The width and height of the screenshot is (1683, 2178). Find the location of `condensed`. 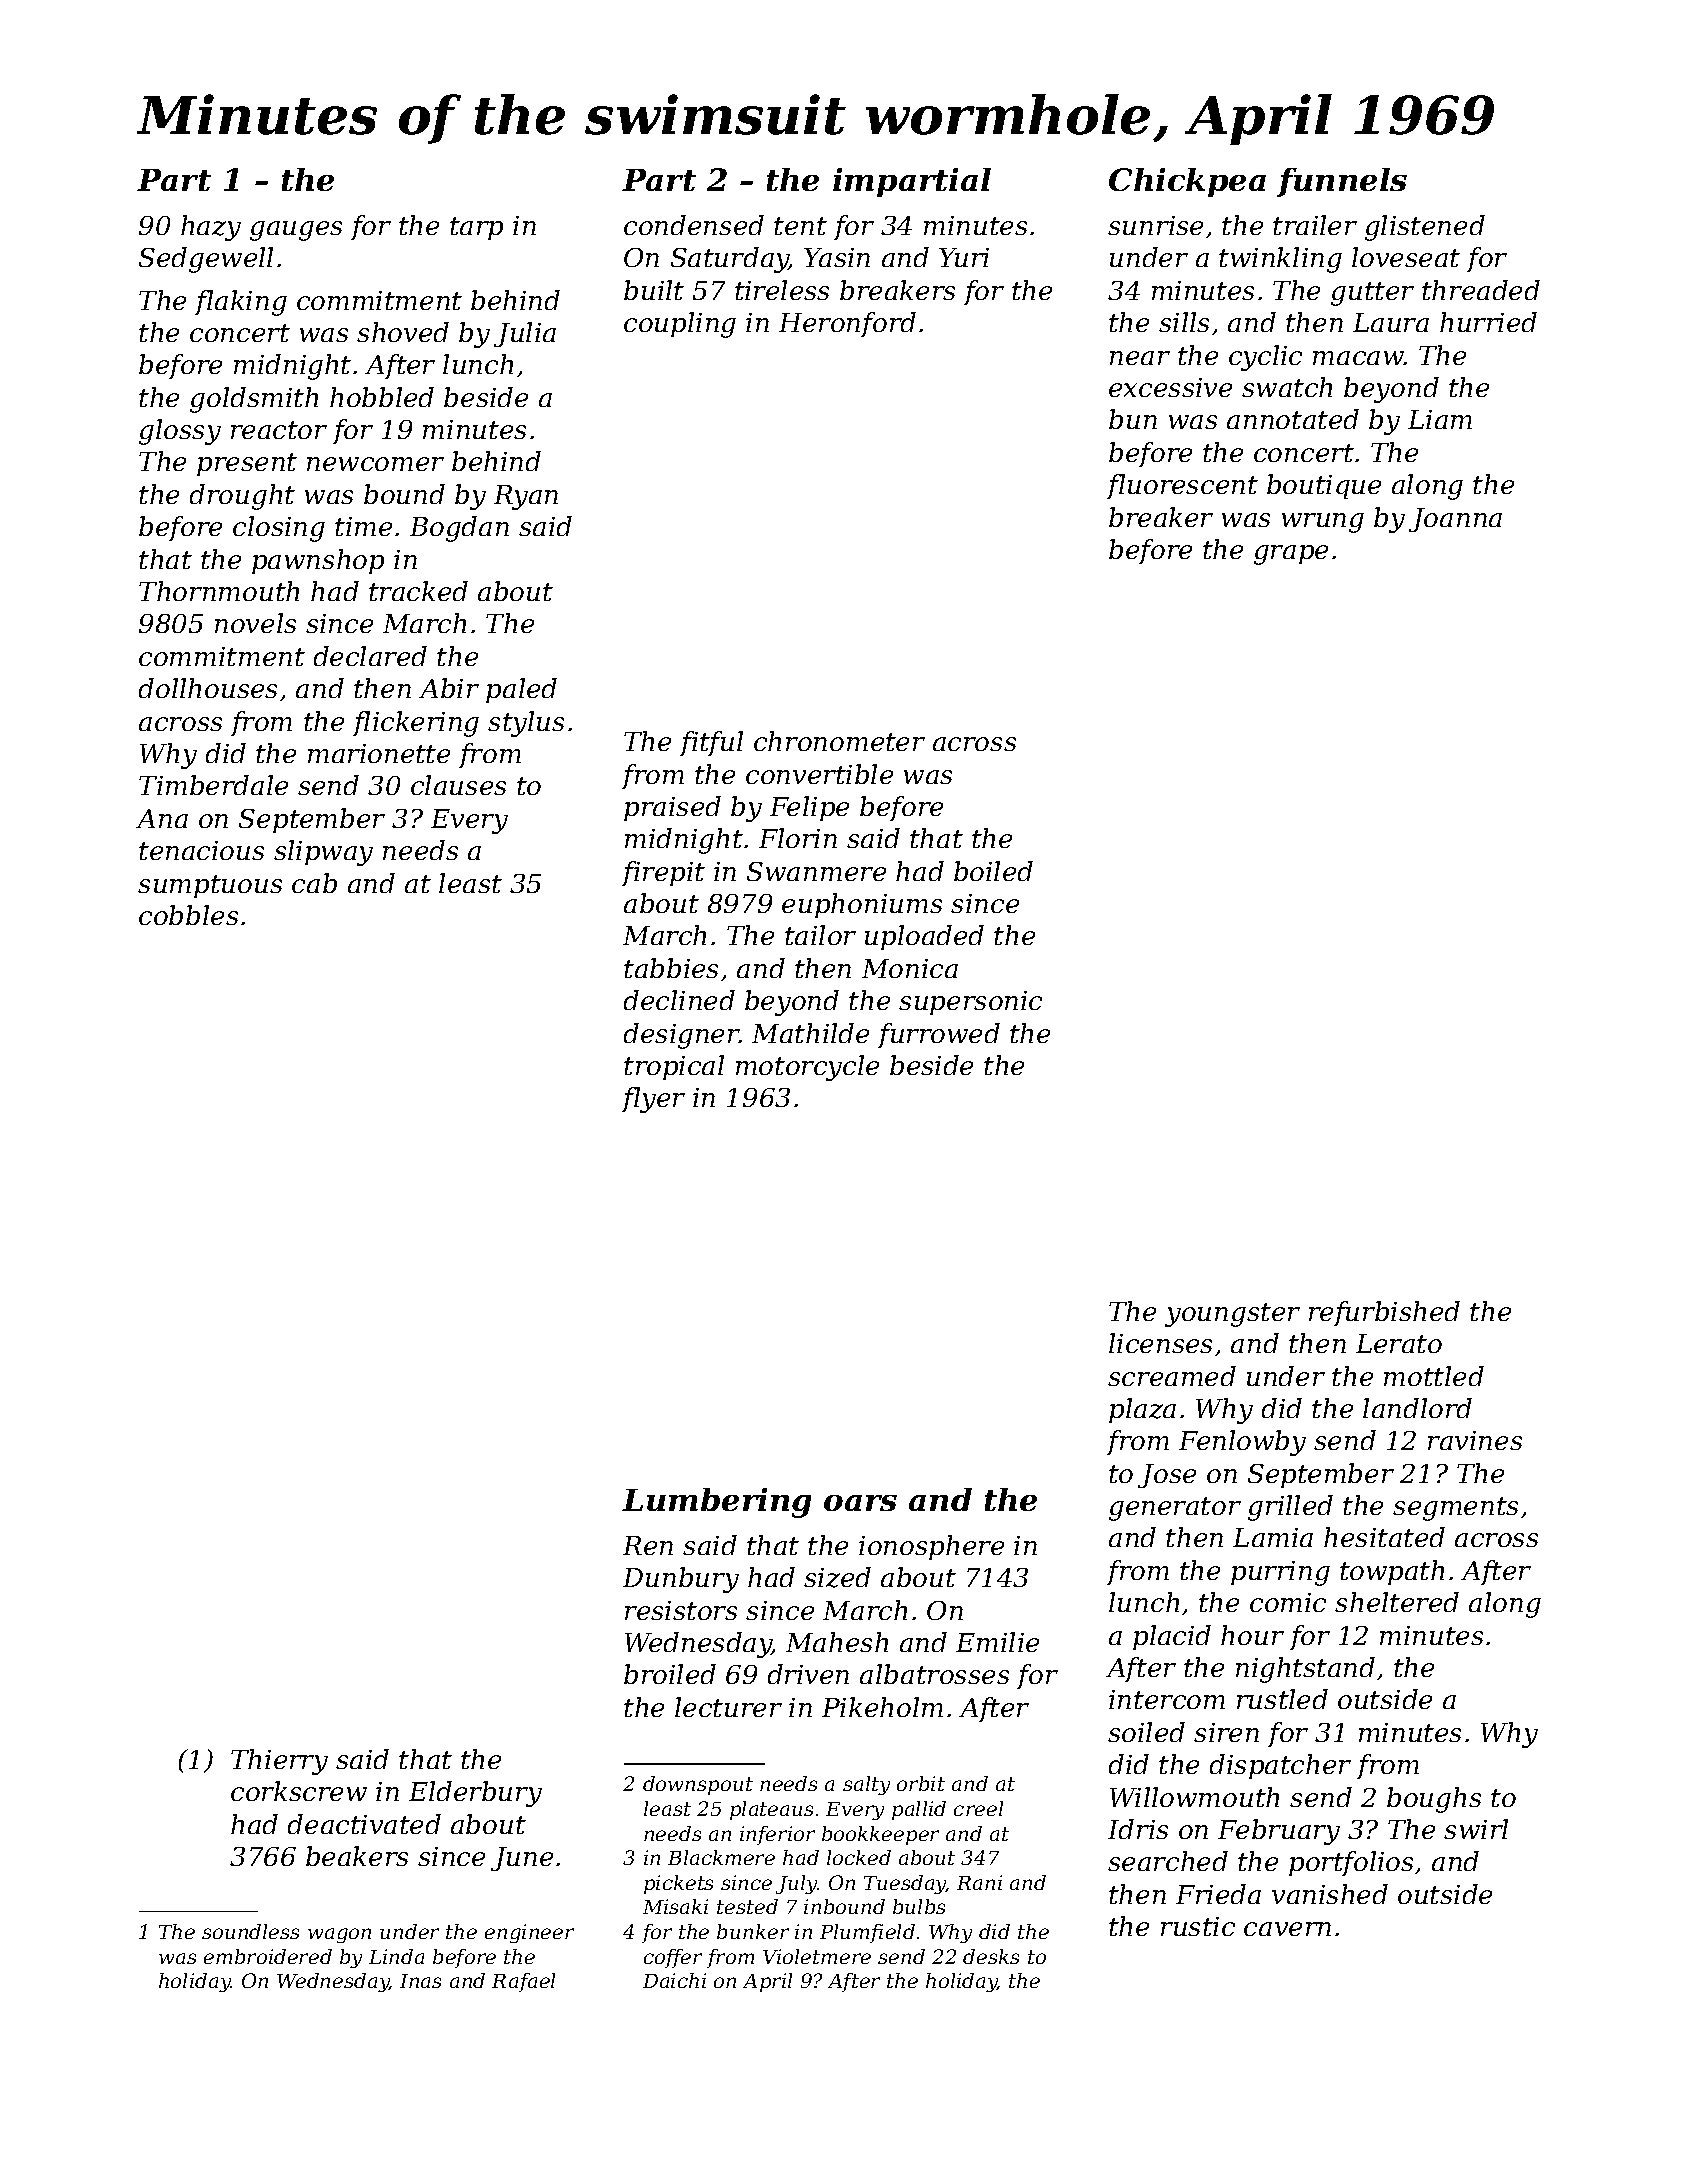

condensed is located at coordinates (694, 225).
